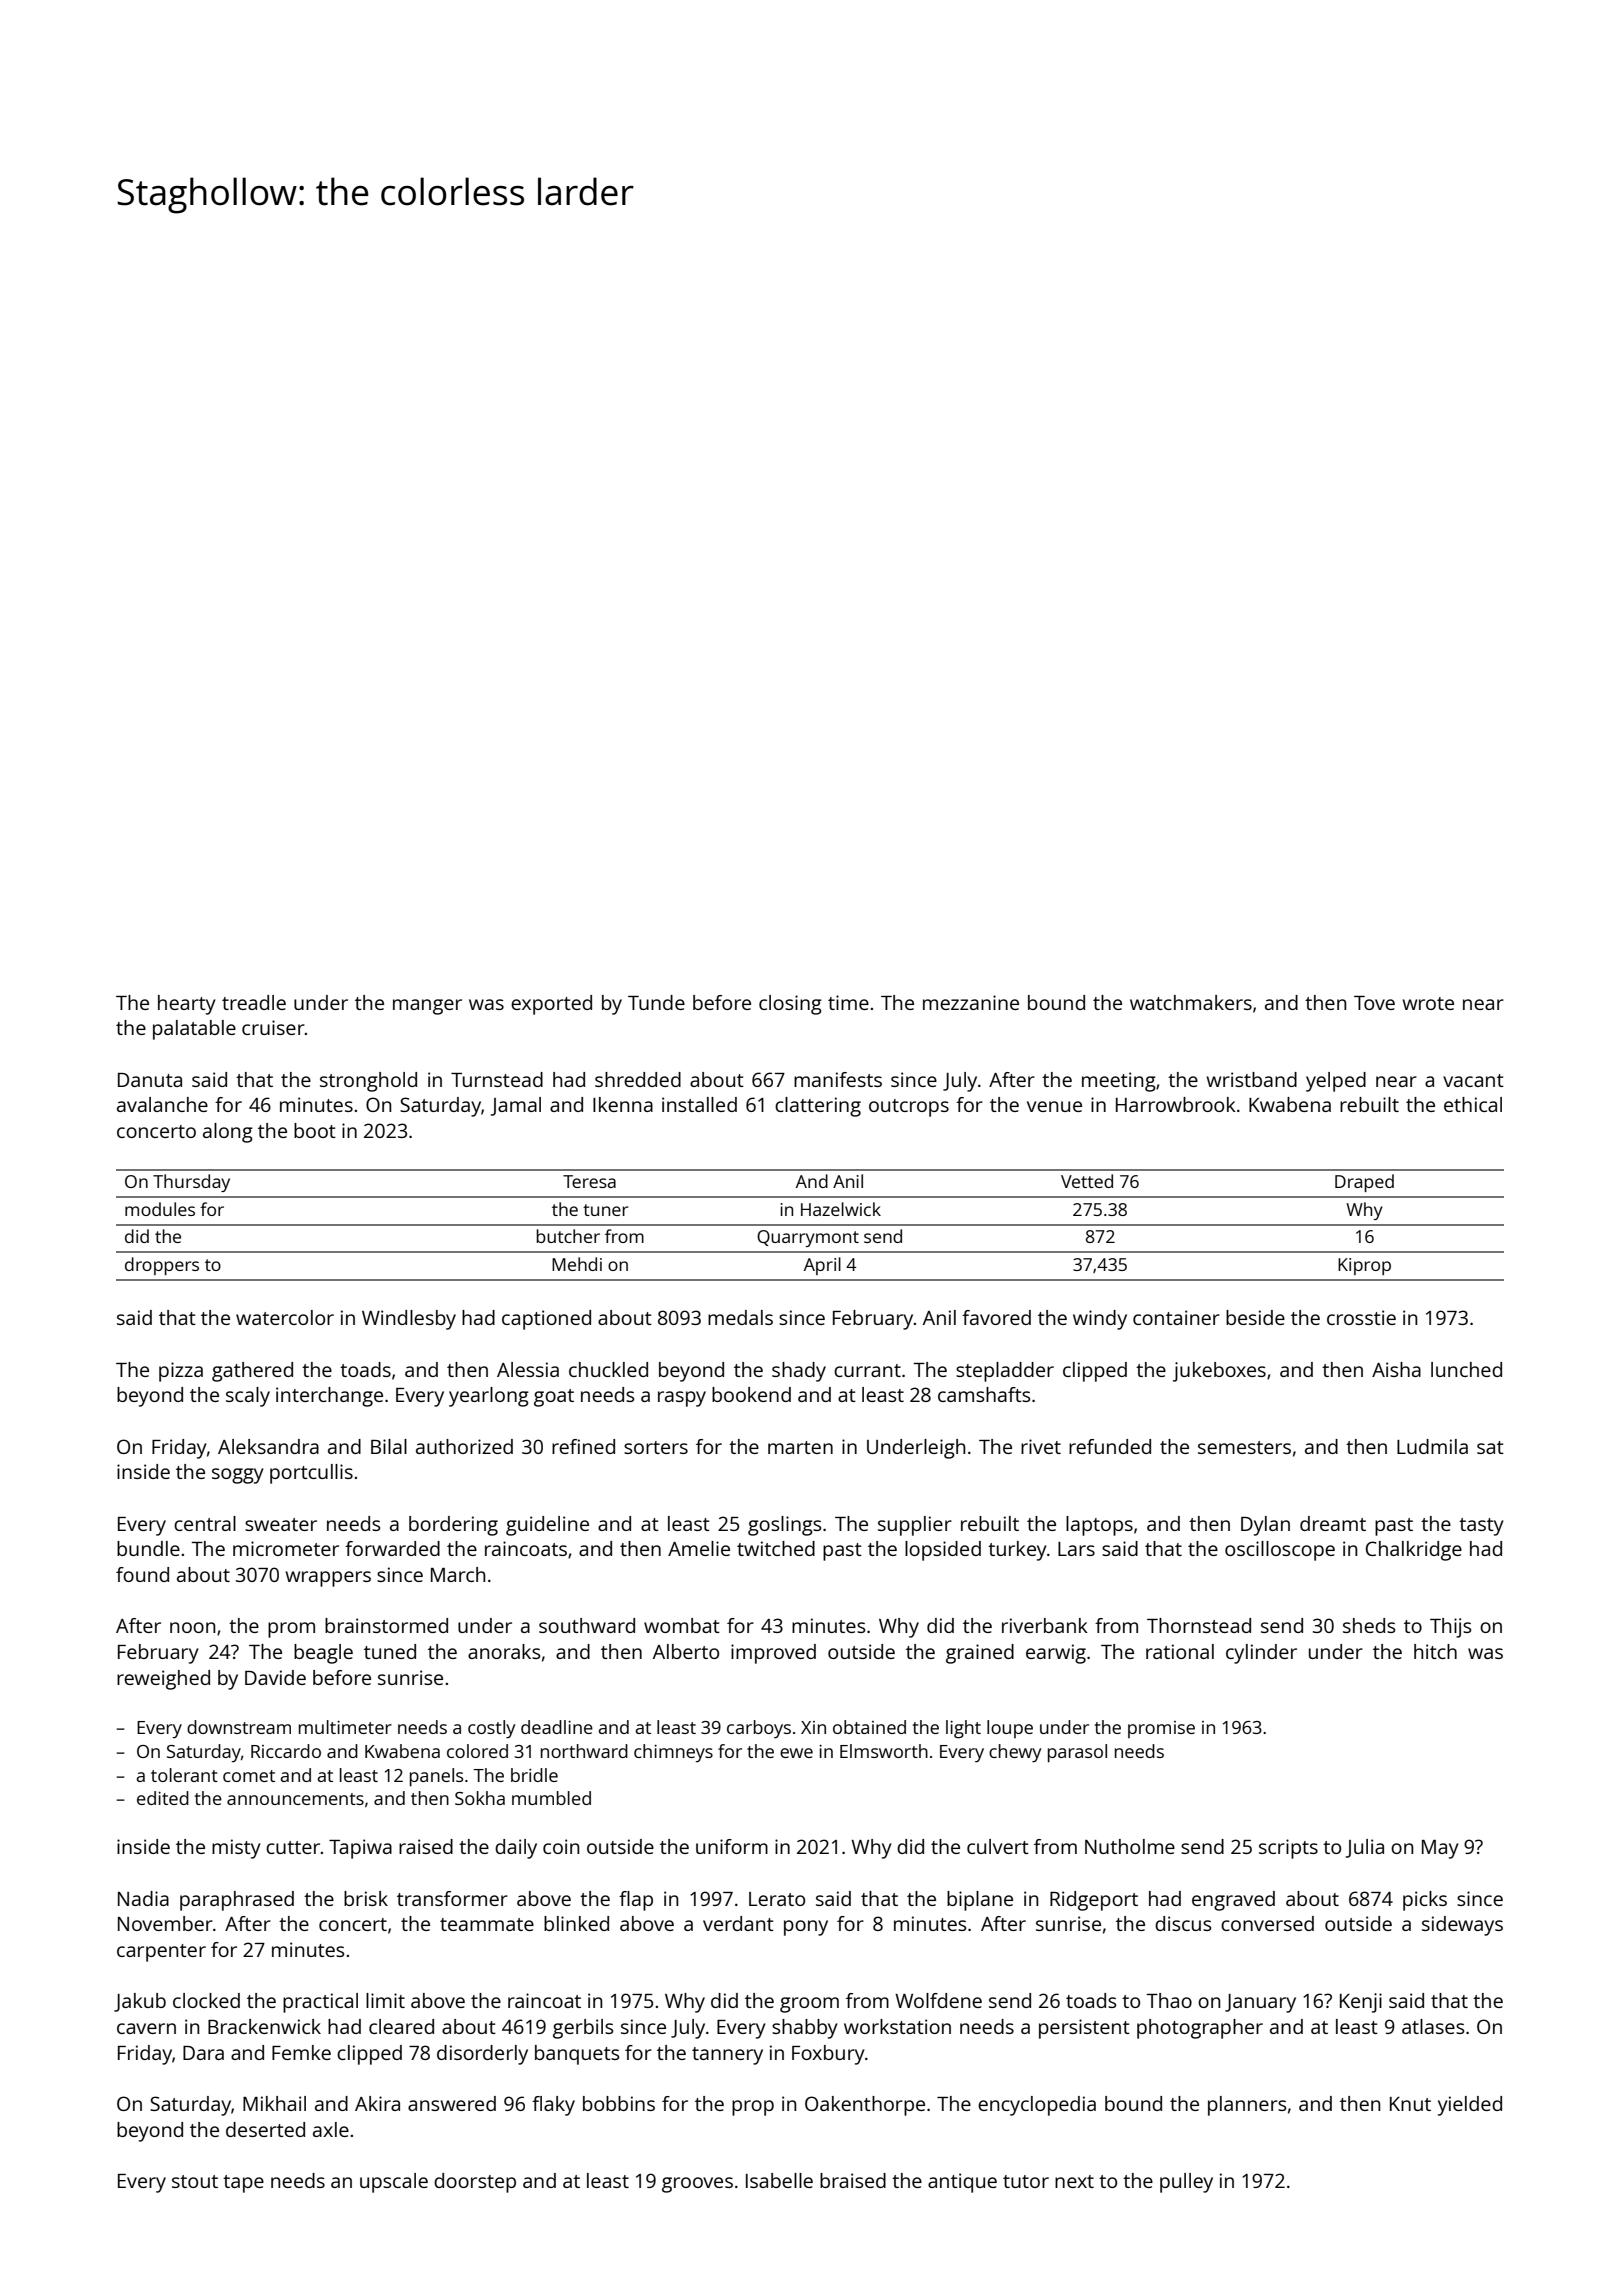  Describe the element at coordinates (822, 1266) in the image. I see `April` at that location.
